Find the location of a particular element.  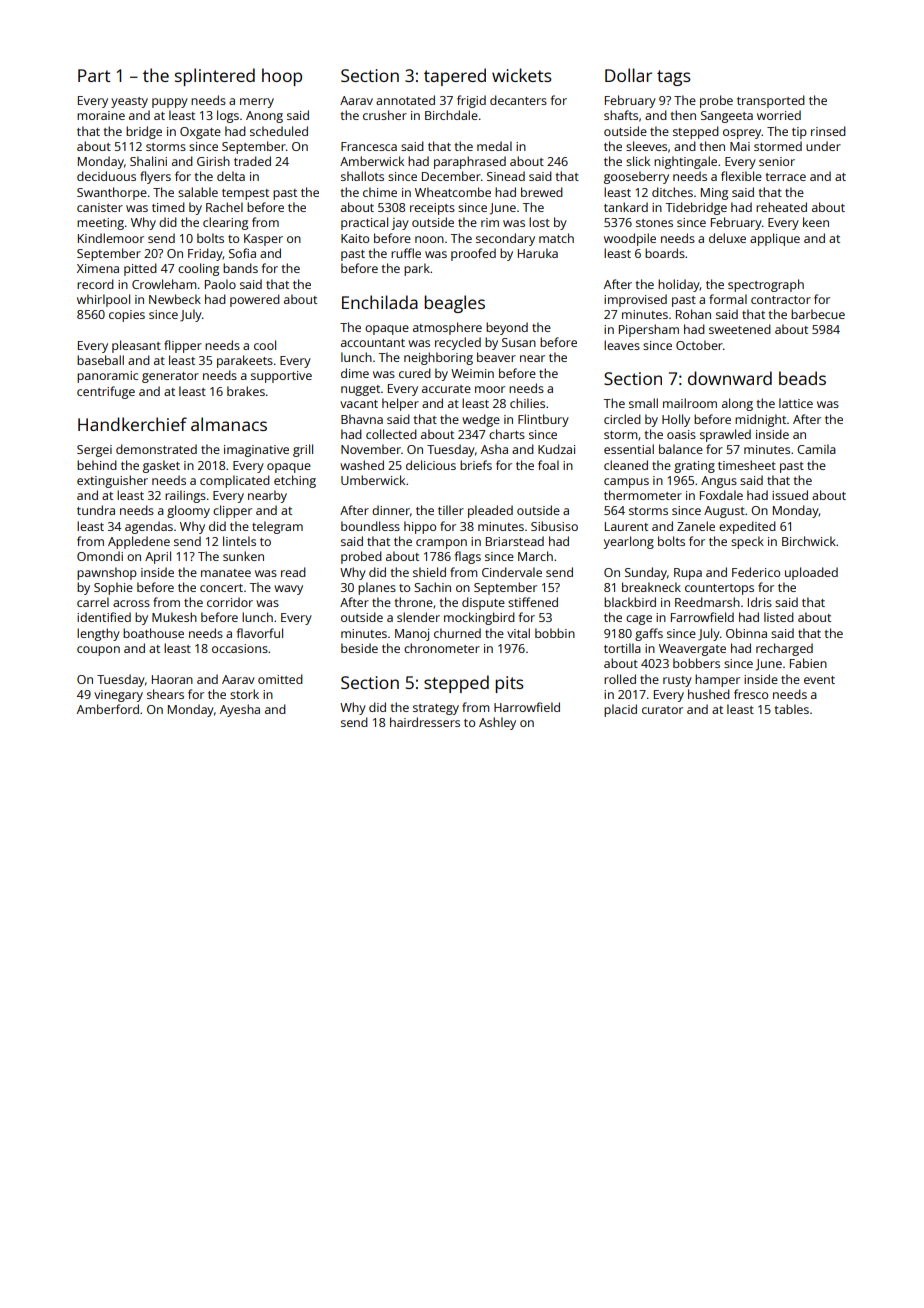

parakeets is located at coordinates (245, 361).
